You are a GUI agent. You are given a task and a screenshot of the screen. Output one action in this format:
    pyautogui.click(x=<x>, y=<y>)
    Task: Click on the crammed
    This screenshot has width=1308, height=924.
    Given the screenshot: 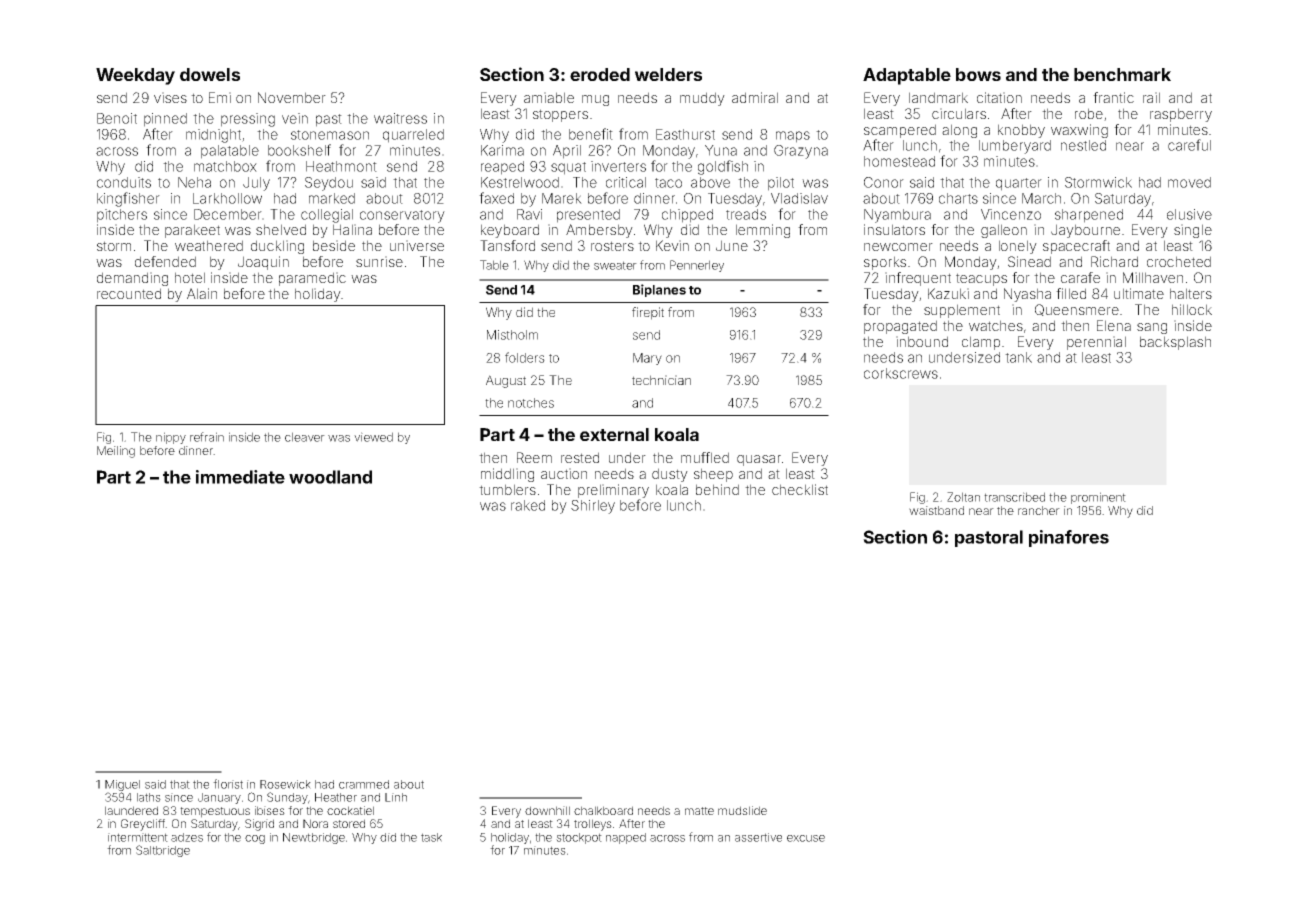 What is the action you would take?
    pyautogui.click(x=364, y=784)
